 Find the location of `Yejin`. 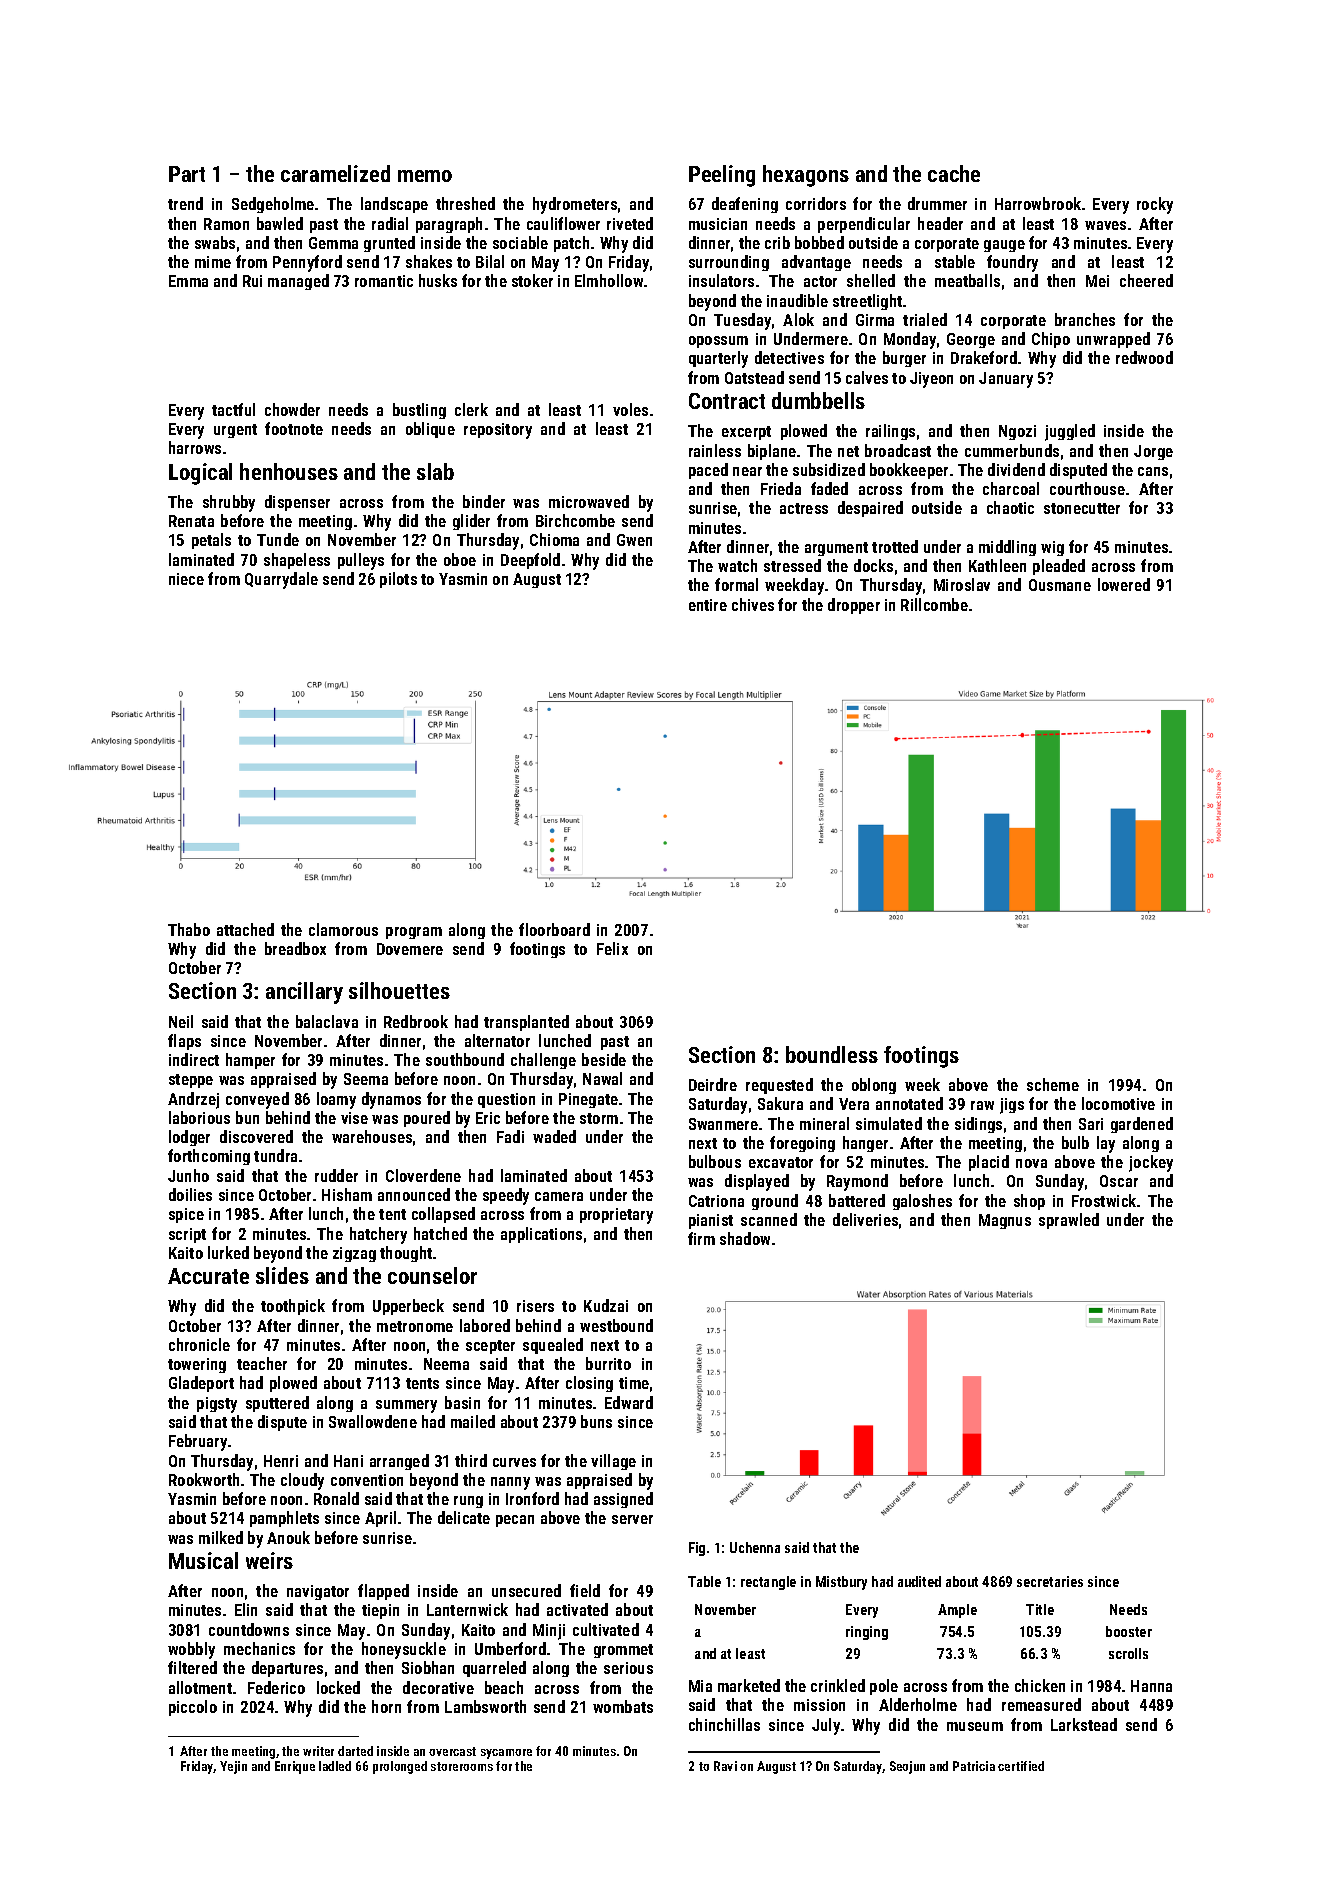

Yejin is located at coordinates (233, 1767).
